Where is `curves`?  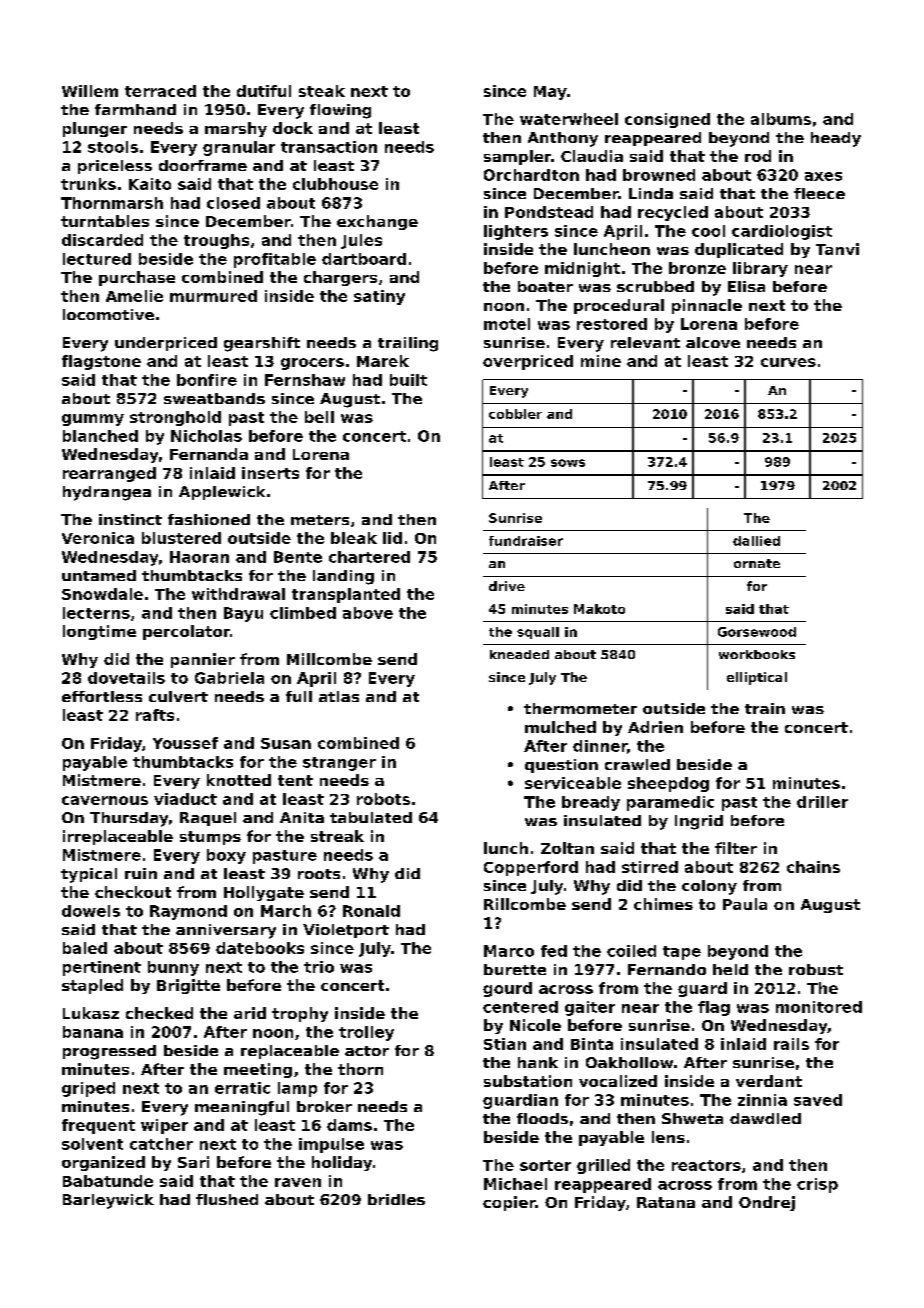 curves is located at coordinates (788, 362).
